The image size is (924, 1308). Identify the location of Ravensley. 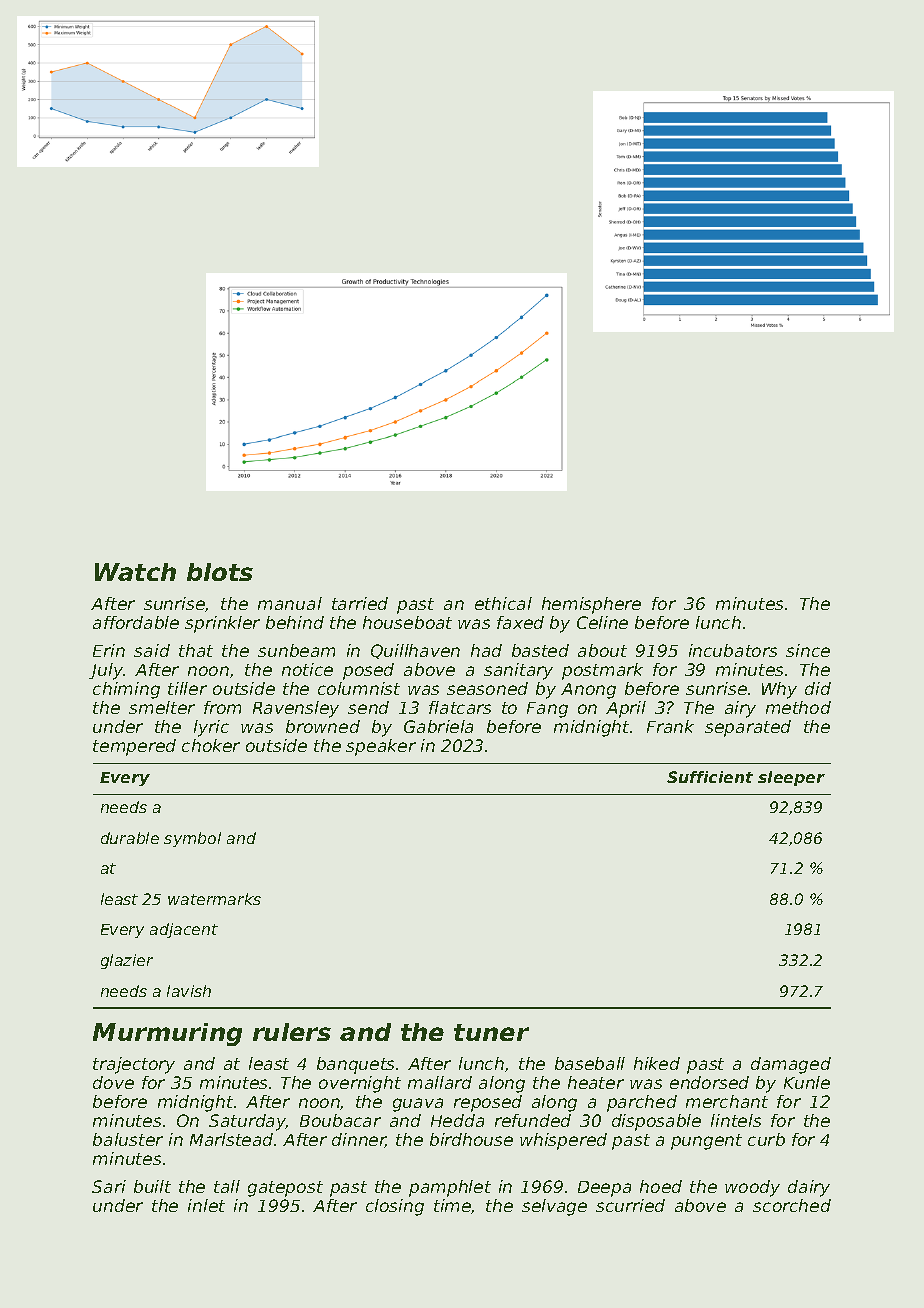
(296, 709).
